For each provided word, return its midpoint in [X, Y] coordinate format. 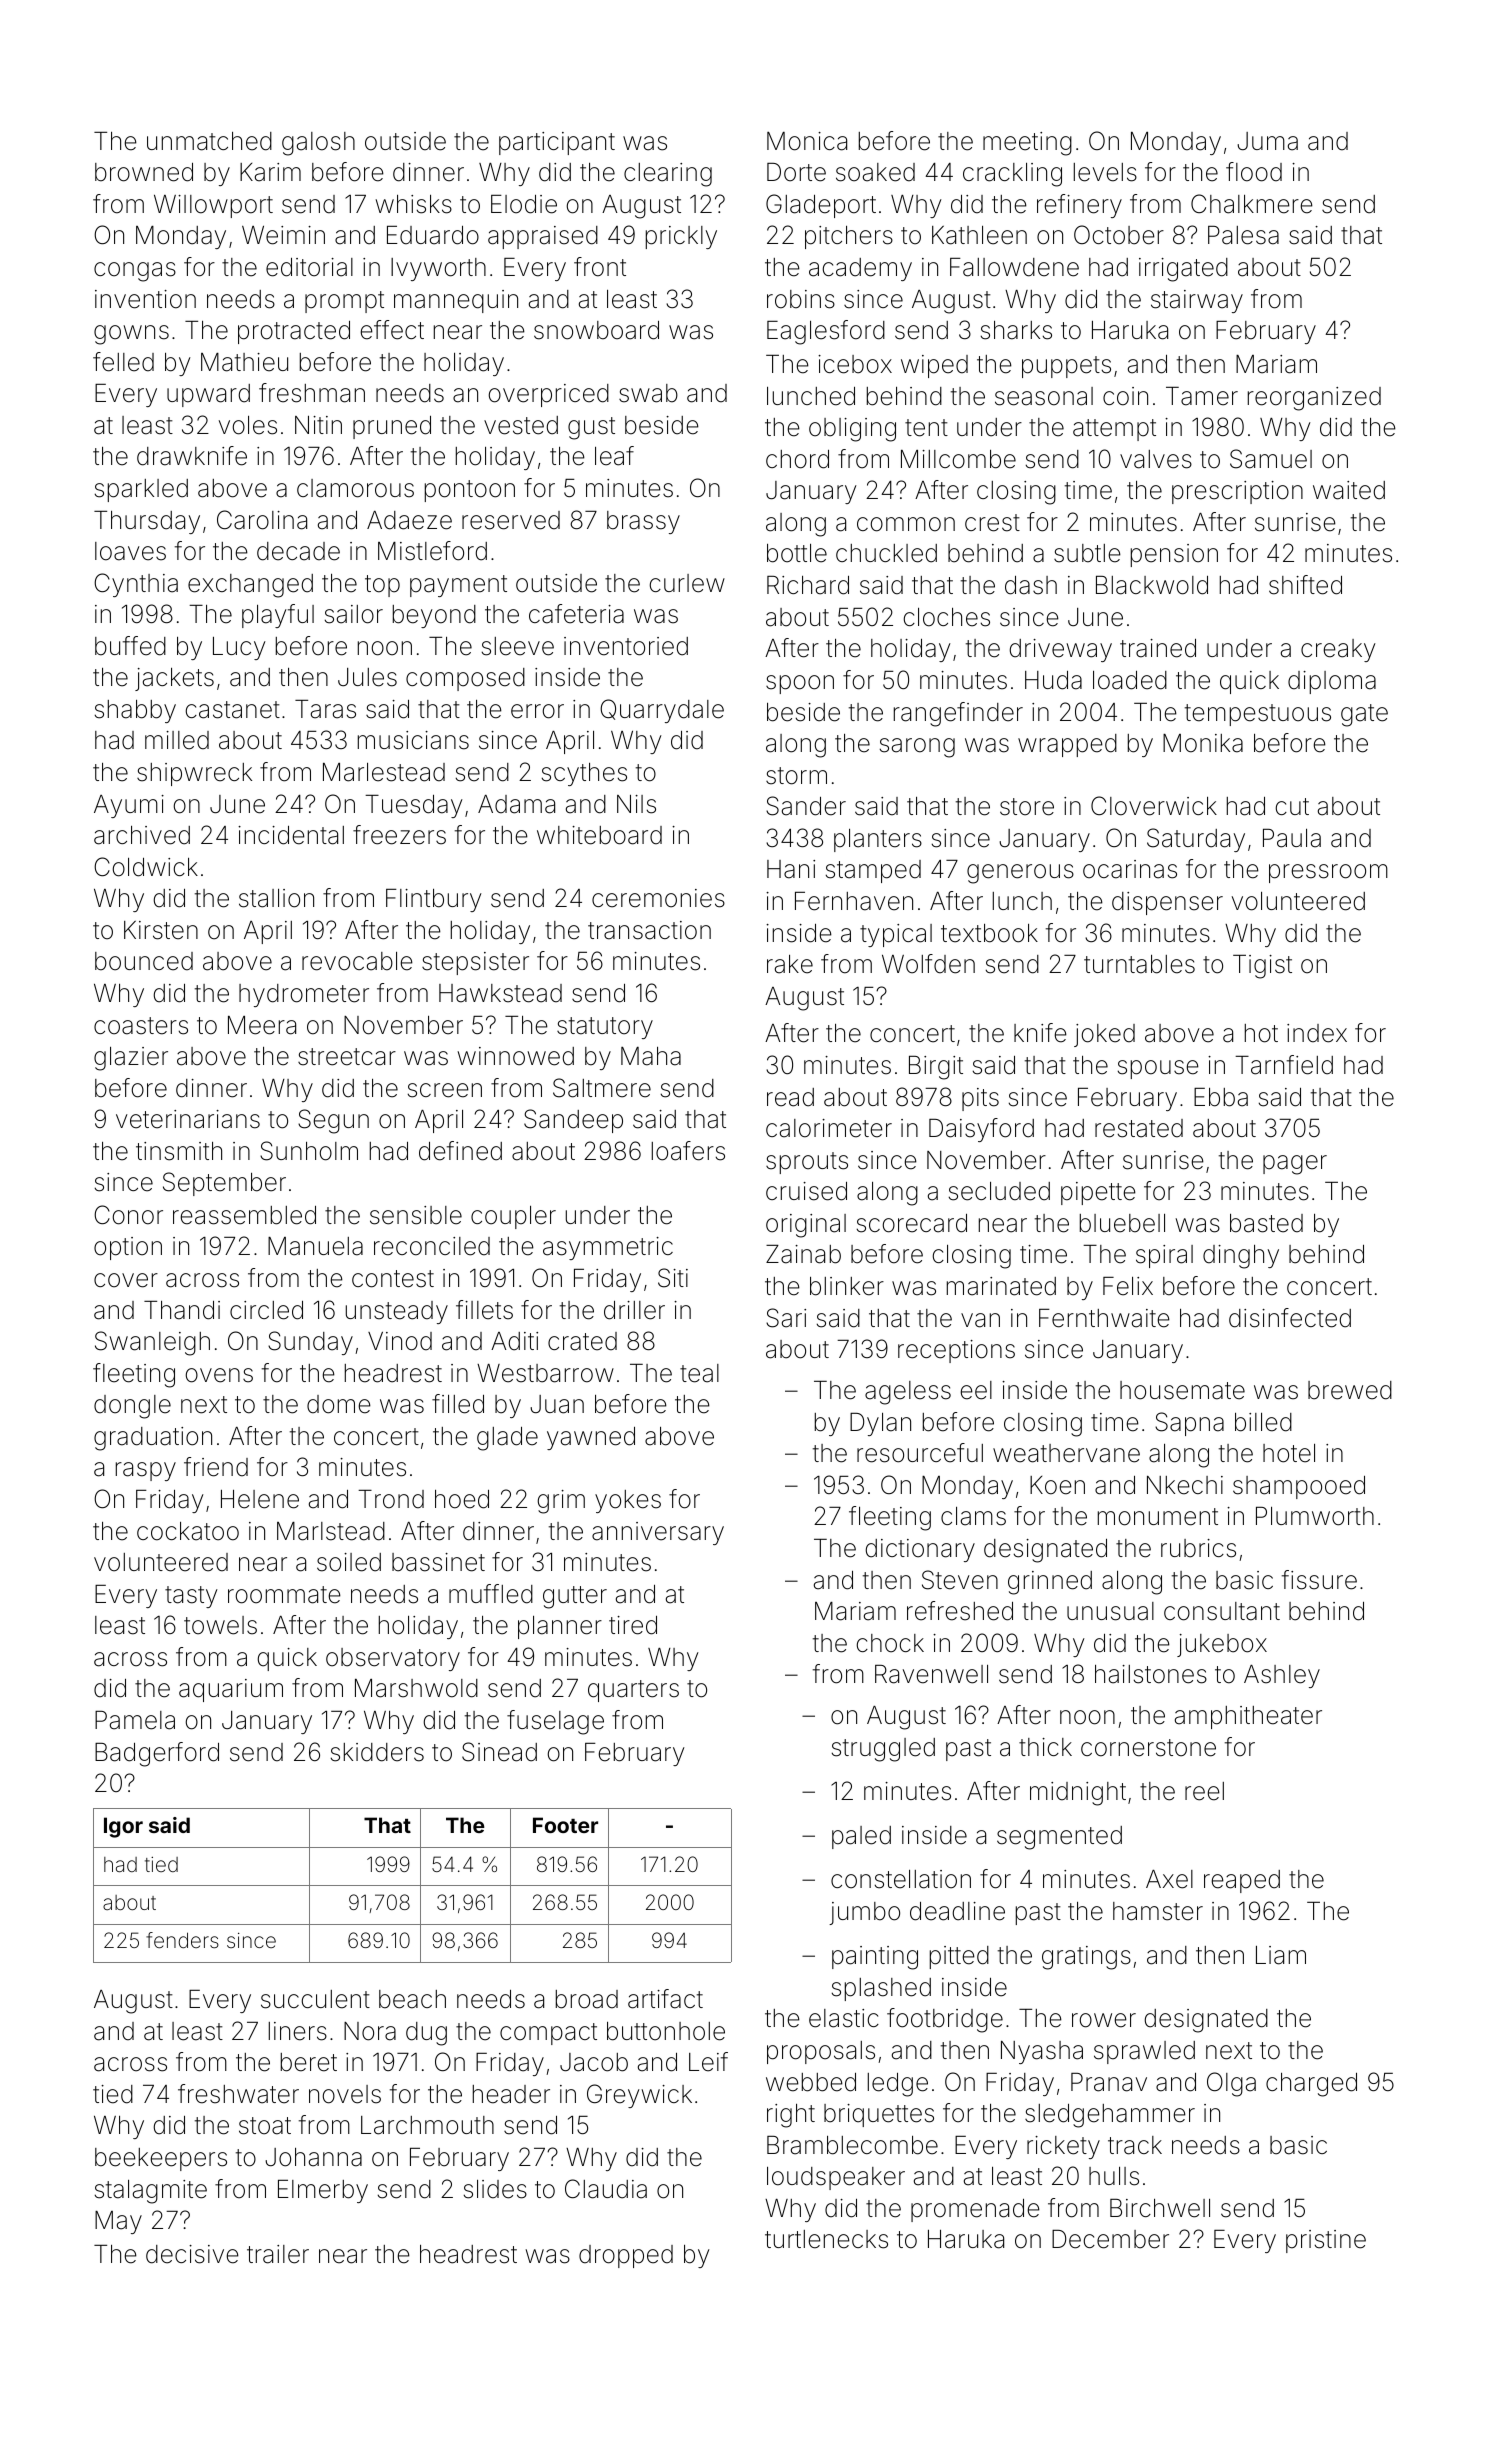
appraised [543, 237]
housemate [1182, 1390]
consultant [1222, 1611]
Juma [1267, 141]
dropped [626, 2256]
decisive [192, 2254]
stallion [276, 898]
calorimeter [829, 1128]
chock [890, 1643]
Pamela [135, 1720]
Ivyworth [438, 269]
